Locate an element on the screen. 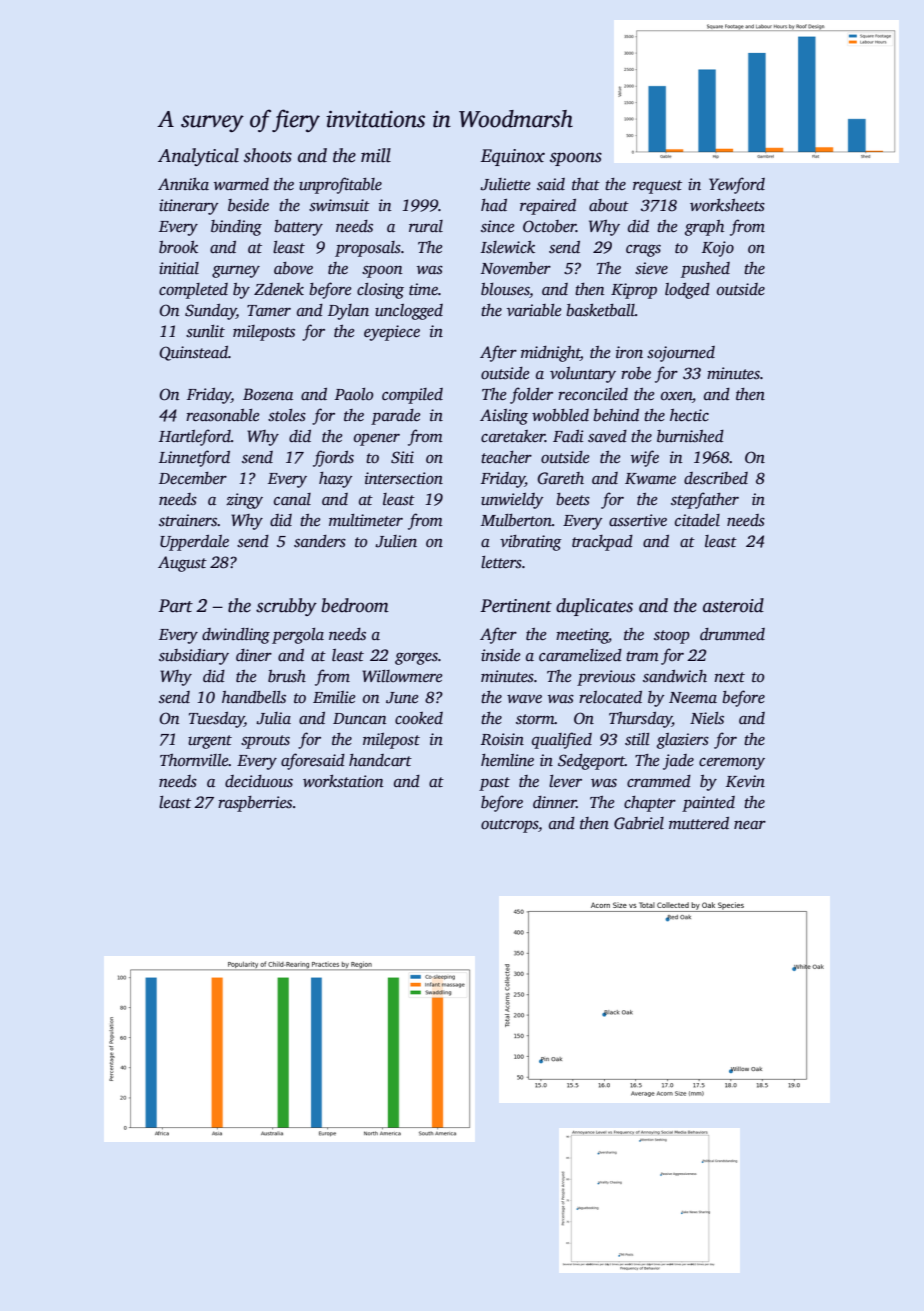 The image size is (924, 1311). brush is located at coordinates (287, 676).
